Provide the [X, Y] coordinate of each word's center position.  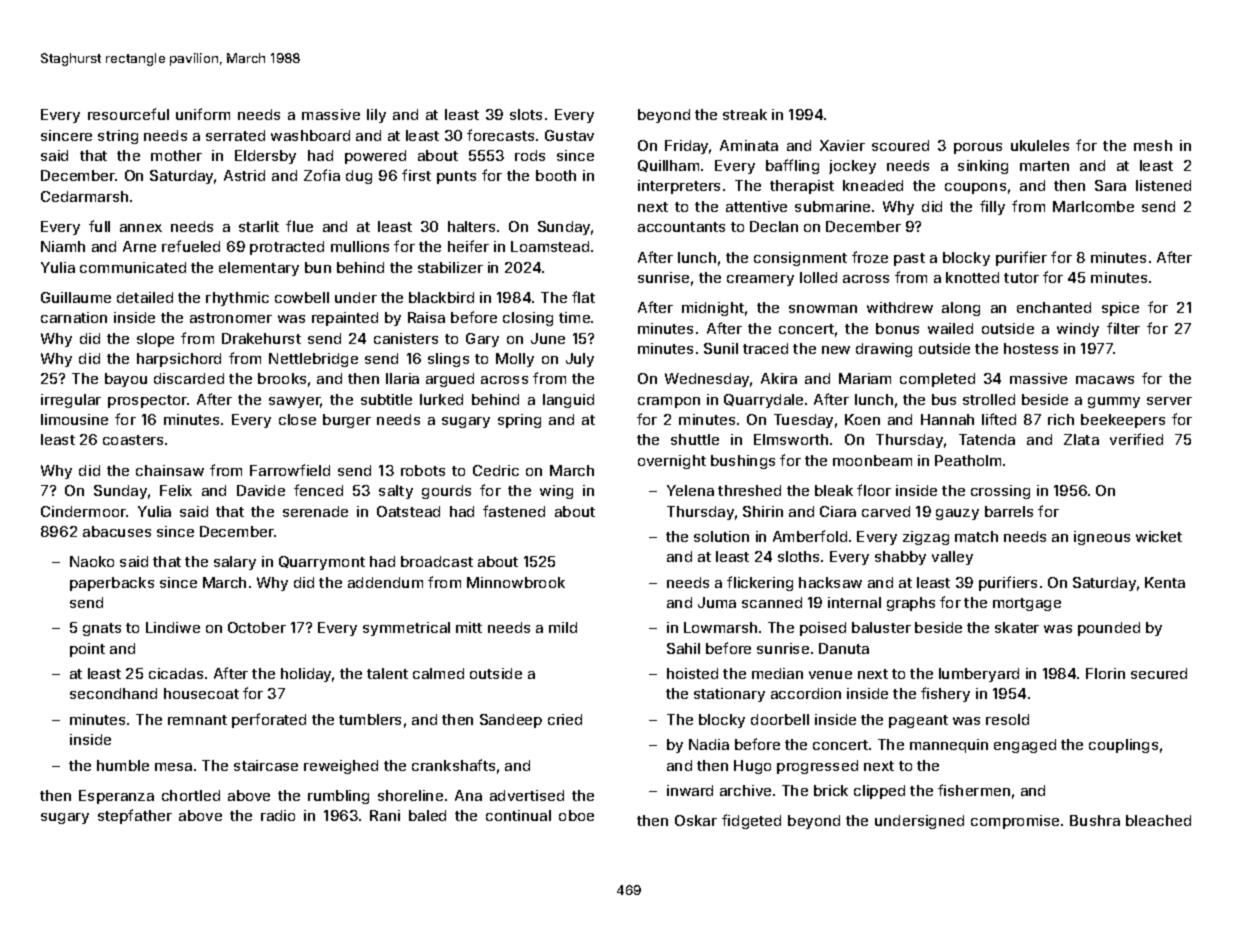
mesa [173, 767]
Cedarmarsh [84, 196]
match [976, 536]
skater [1017, 627]
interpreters [679, 187]
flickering [760, 583]
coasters [133, 440]
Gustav [569, 135]
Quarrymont [322, 563]
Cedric [496, 470]
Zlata [1081, 439]
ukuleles [1040, 145]
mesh [1153, 145]
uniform [203, 114]
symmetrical [406, 629]
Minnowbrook [516, 582]
